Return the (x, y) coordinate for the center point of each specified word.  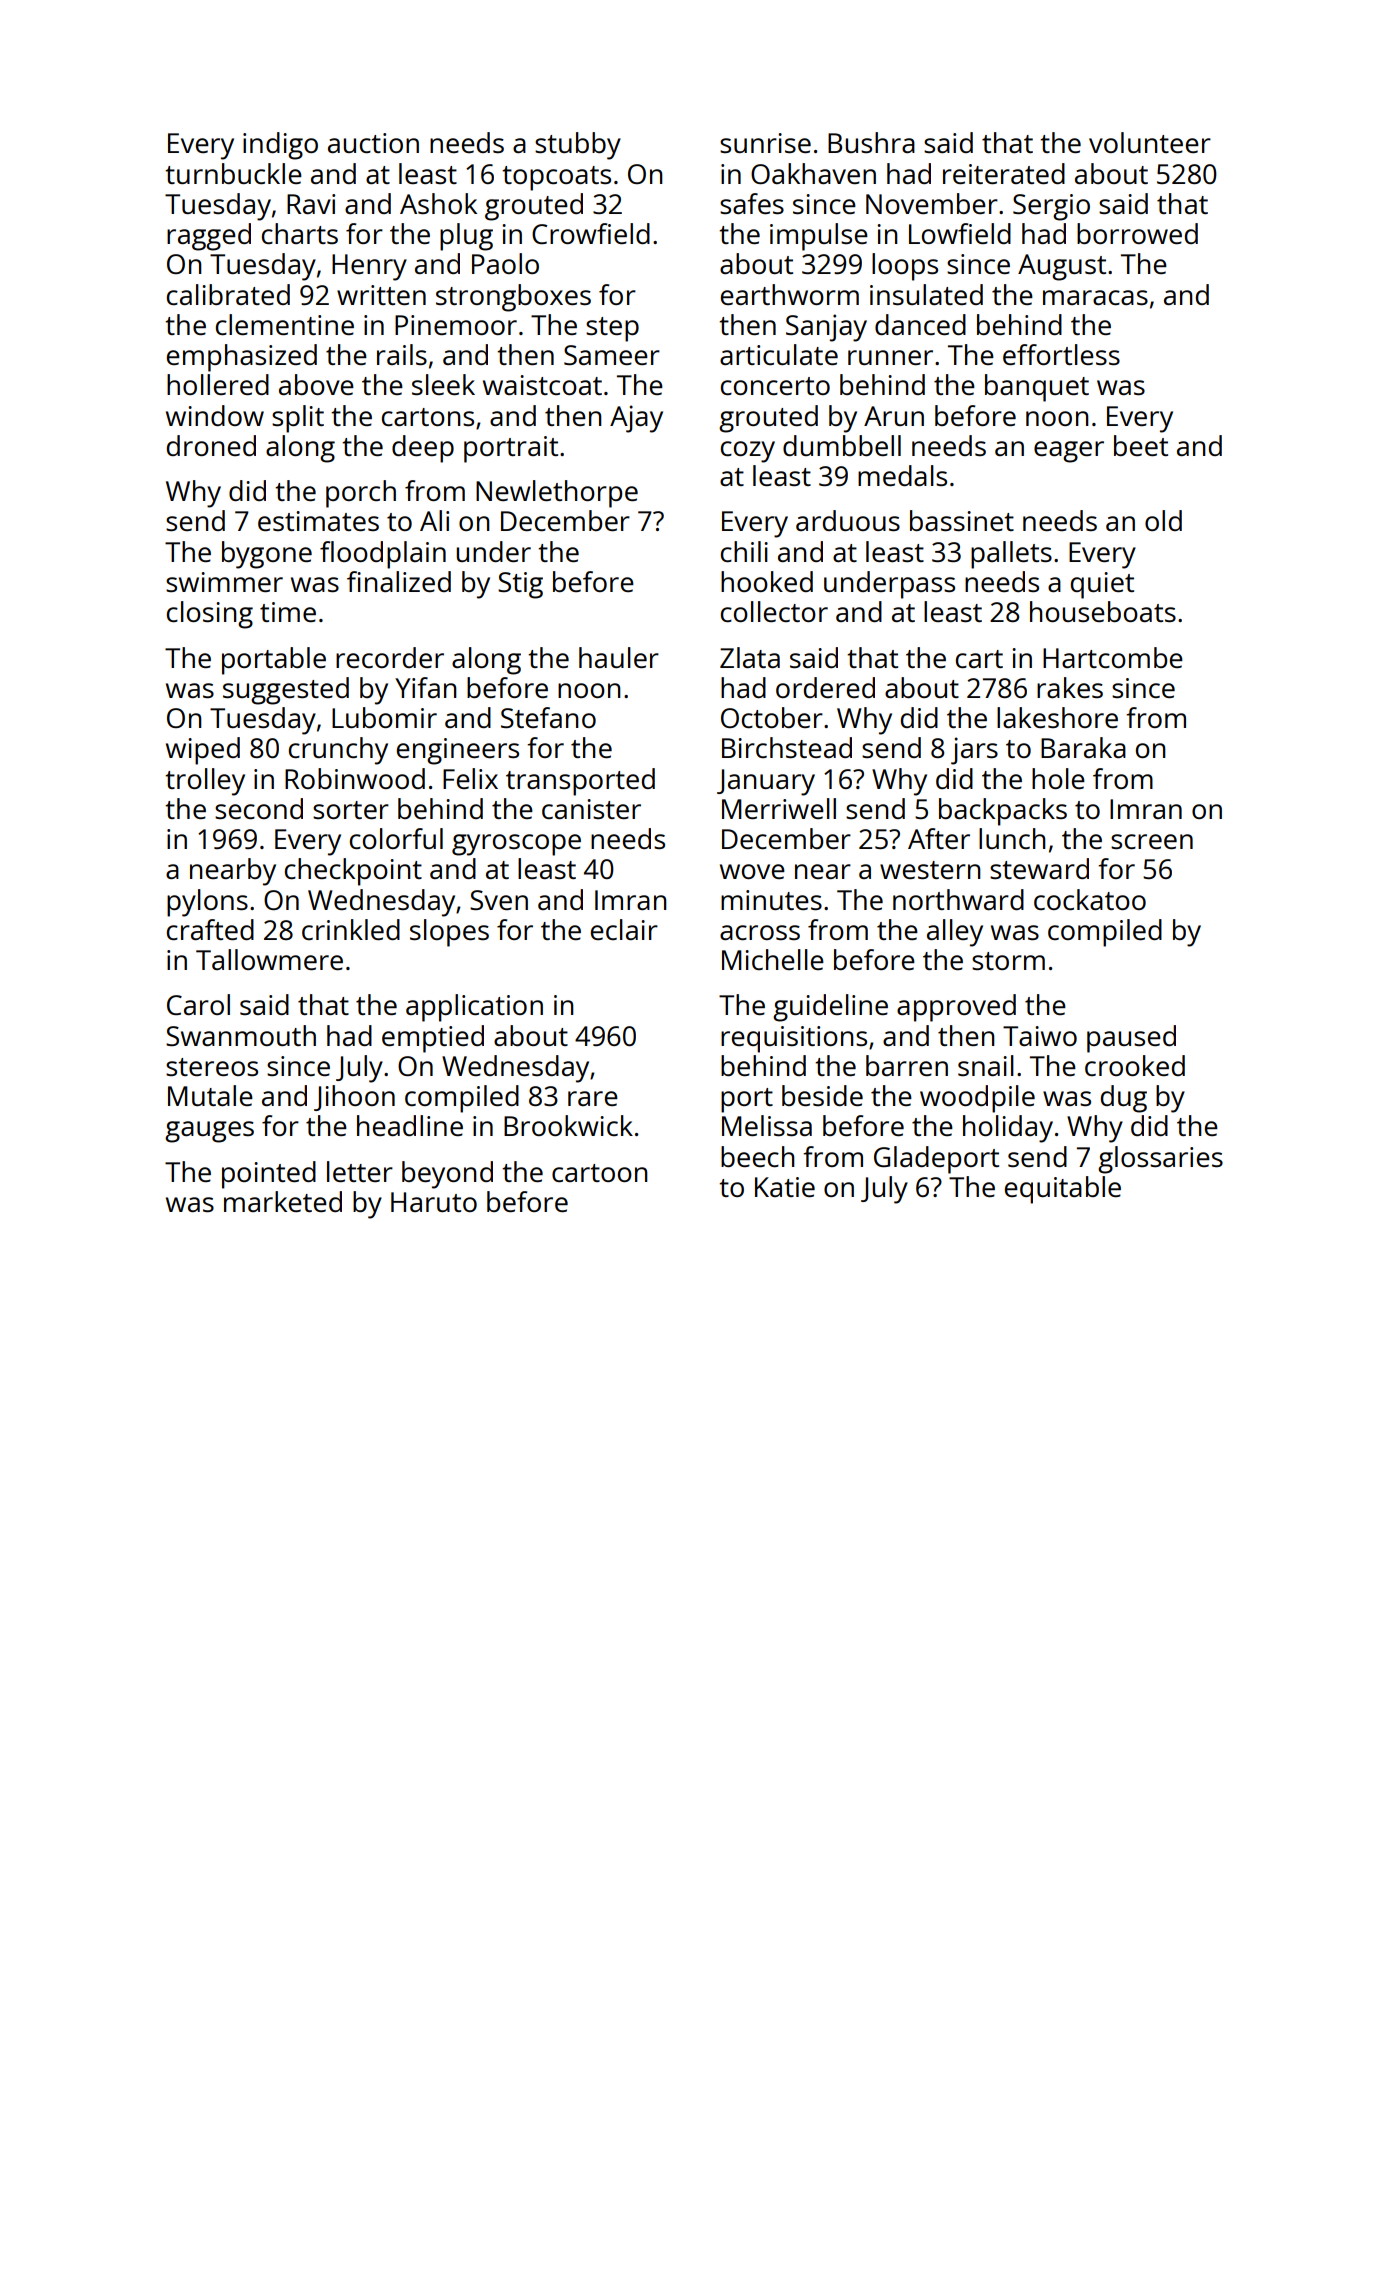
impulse (819, 237)
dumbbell (842, 445)
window (215, 415)
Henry (369, 267)
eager (1069, 452)
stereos (212, 1067)
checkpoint (353, 872)
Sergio (1051, 207)
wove (752, 871)
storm (1008, 961)
